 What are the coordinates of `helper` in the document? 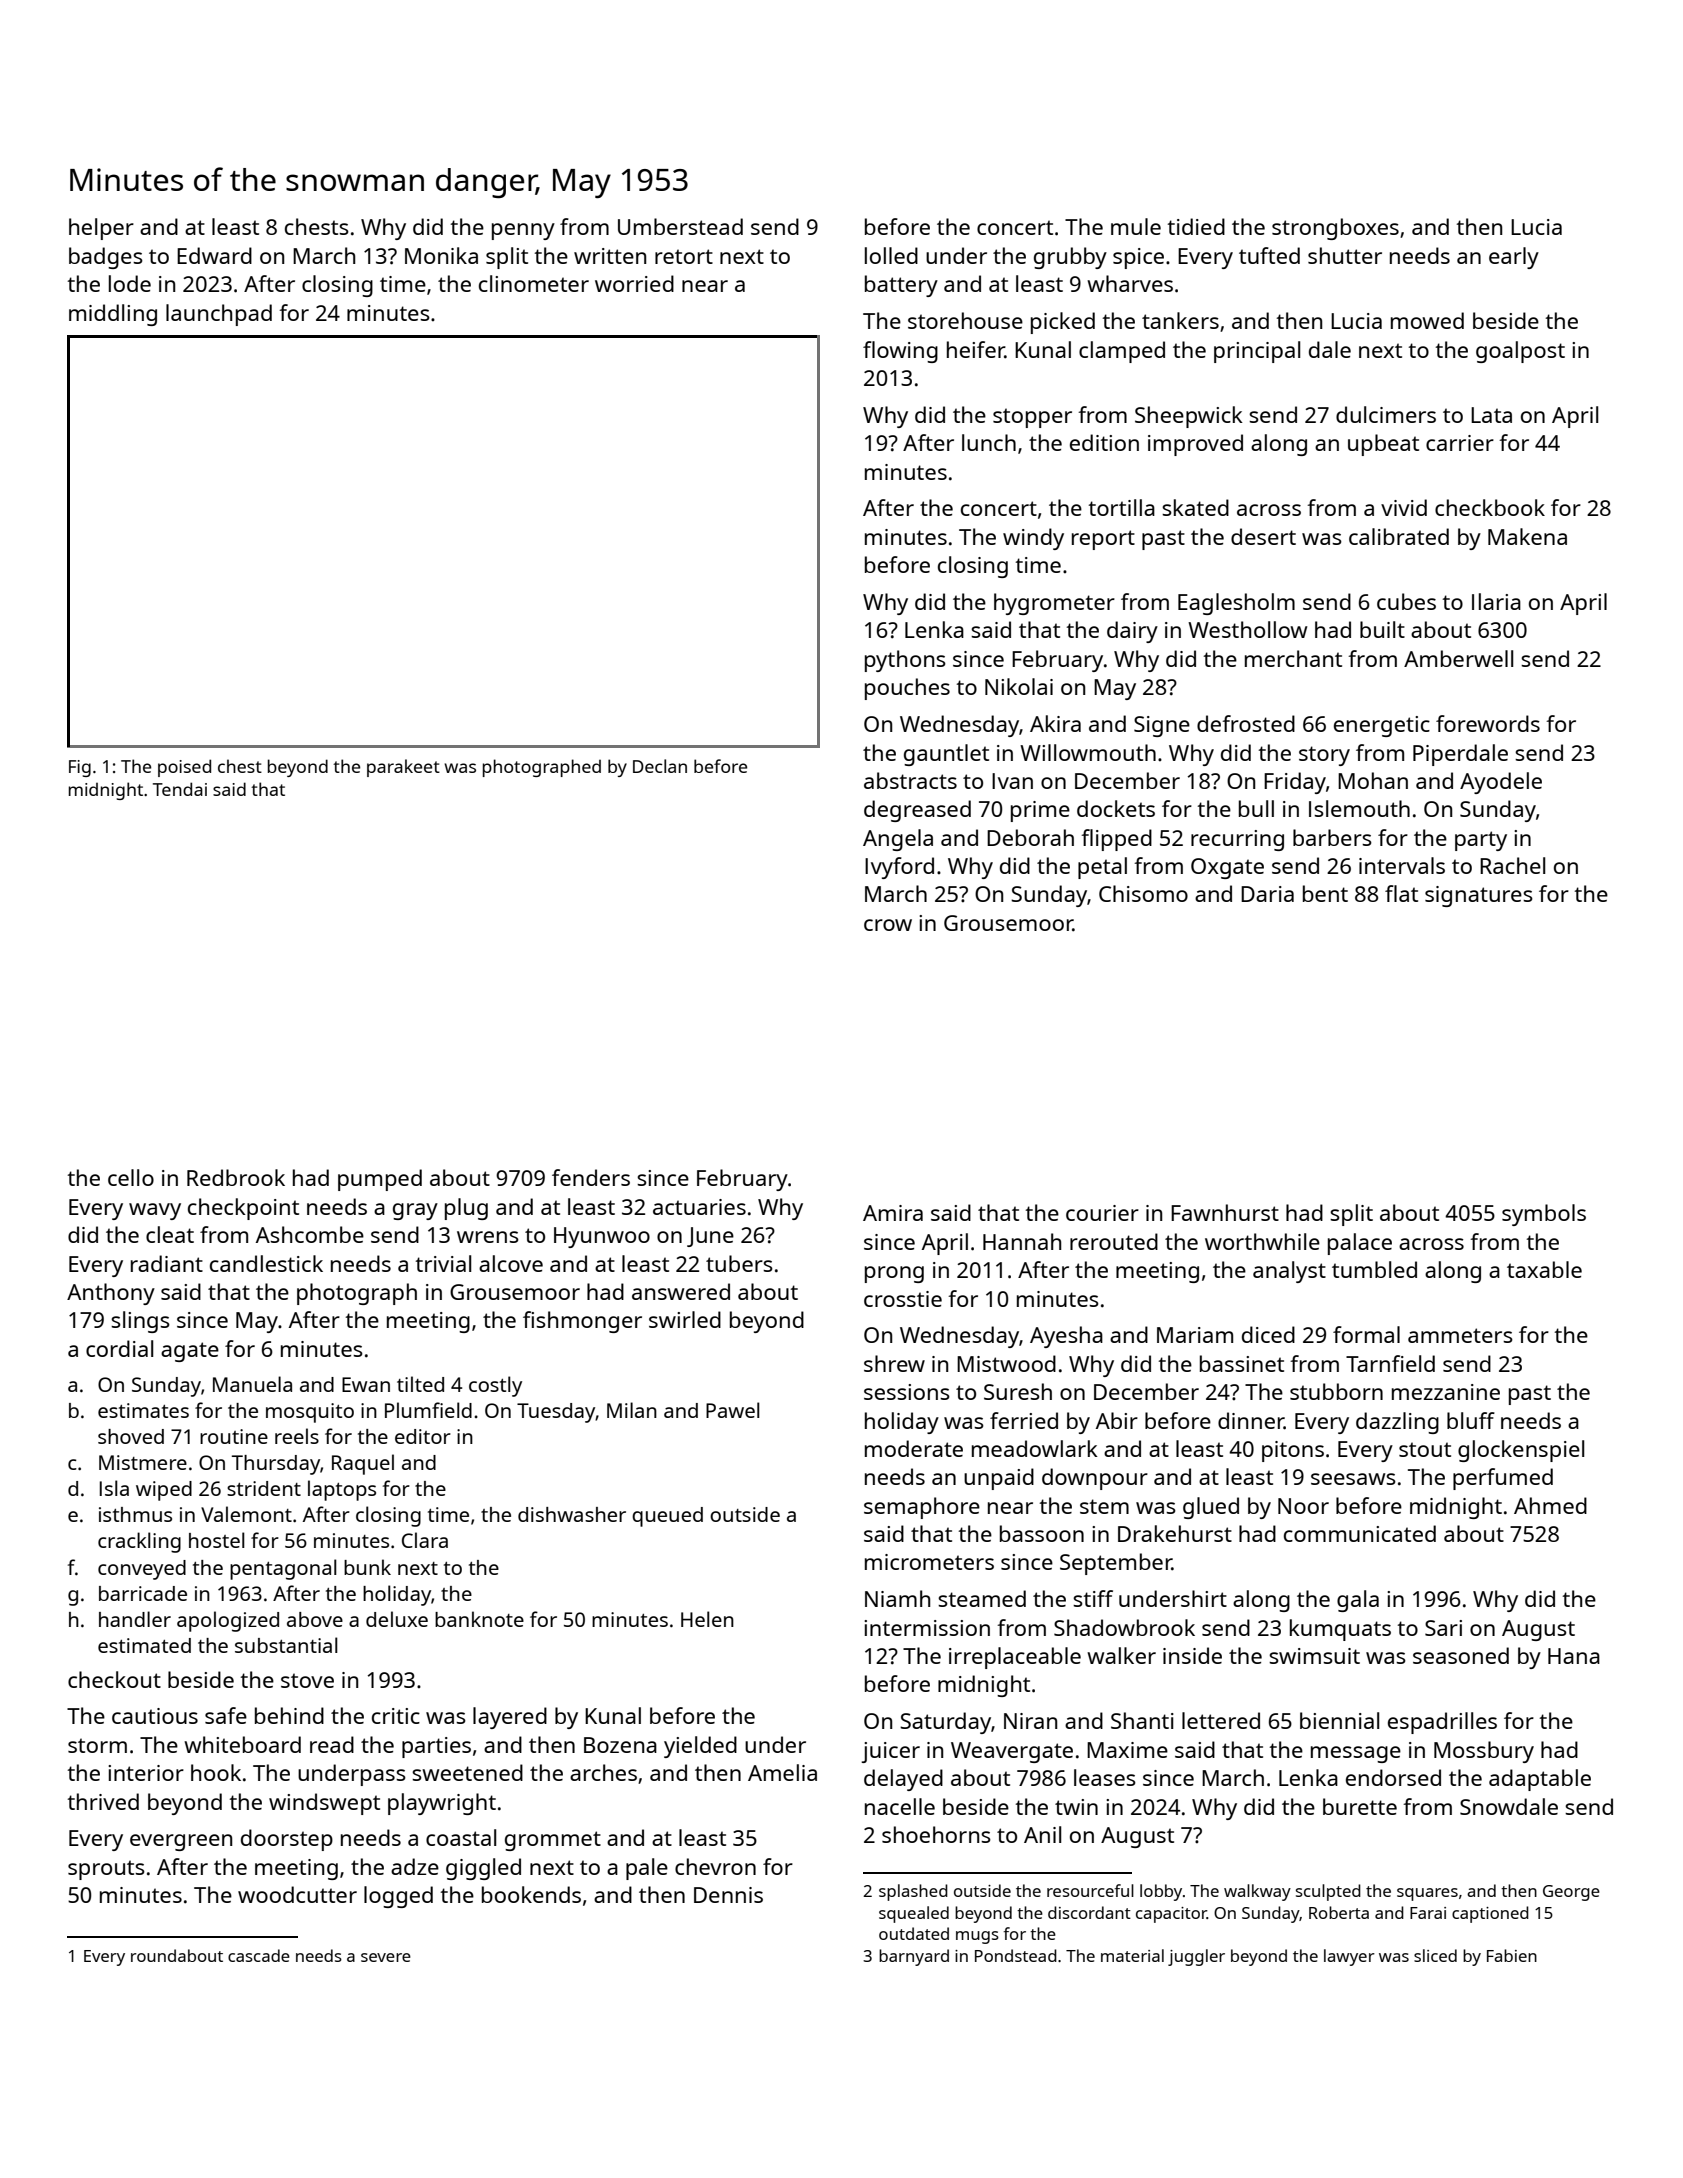 It's located at (101, 229).
